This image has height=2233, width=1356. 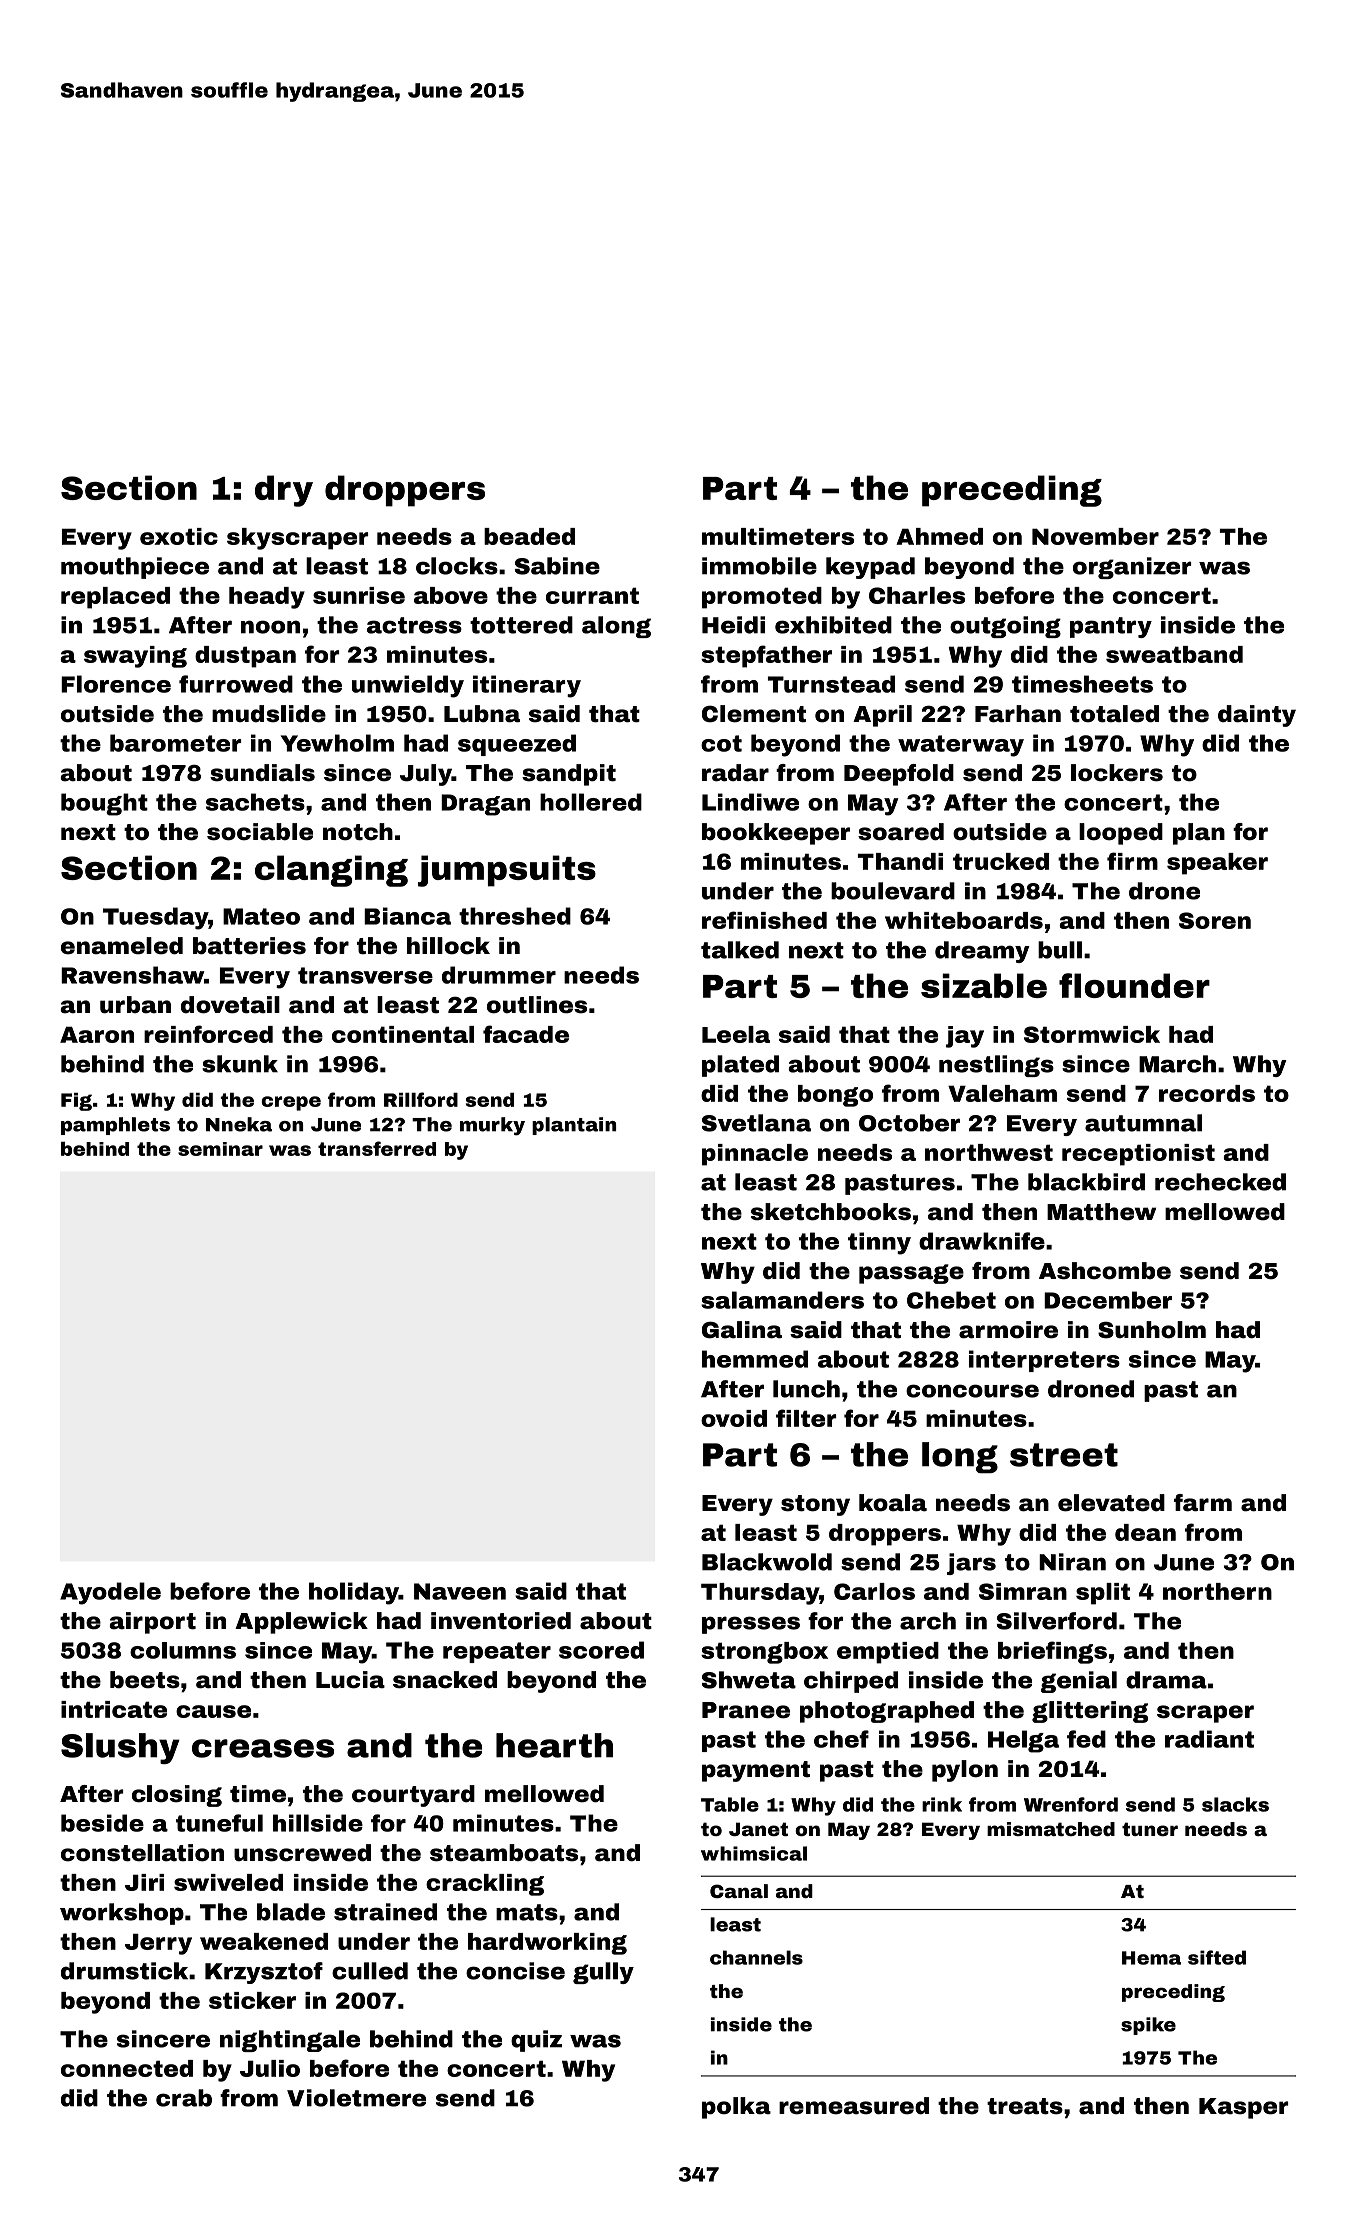 What do you see at coordinates (135, 1005) in the image?
I see `urban` at bounding box center [135, 1005].
